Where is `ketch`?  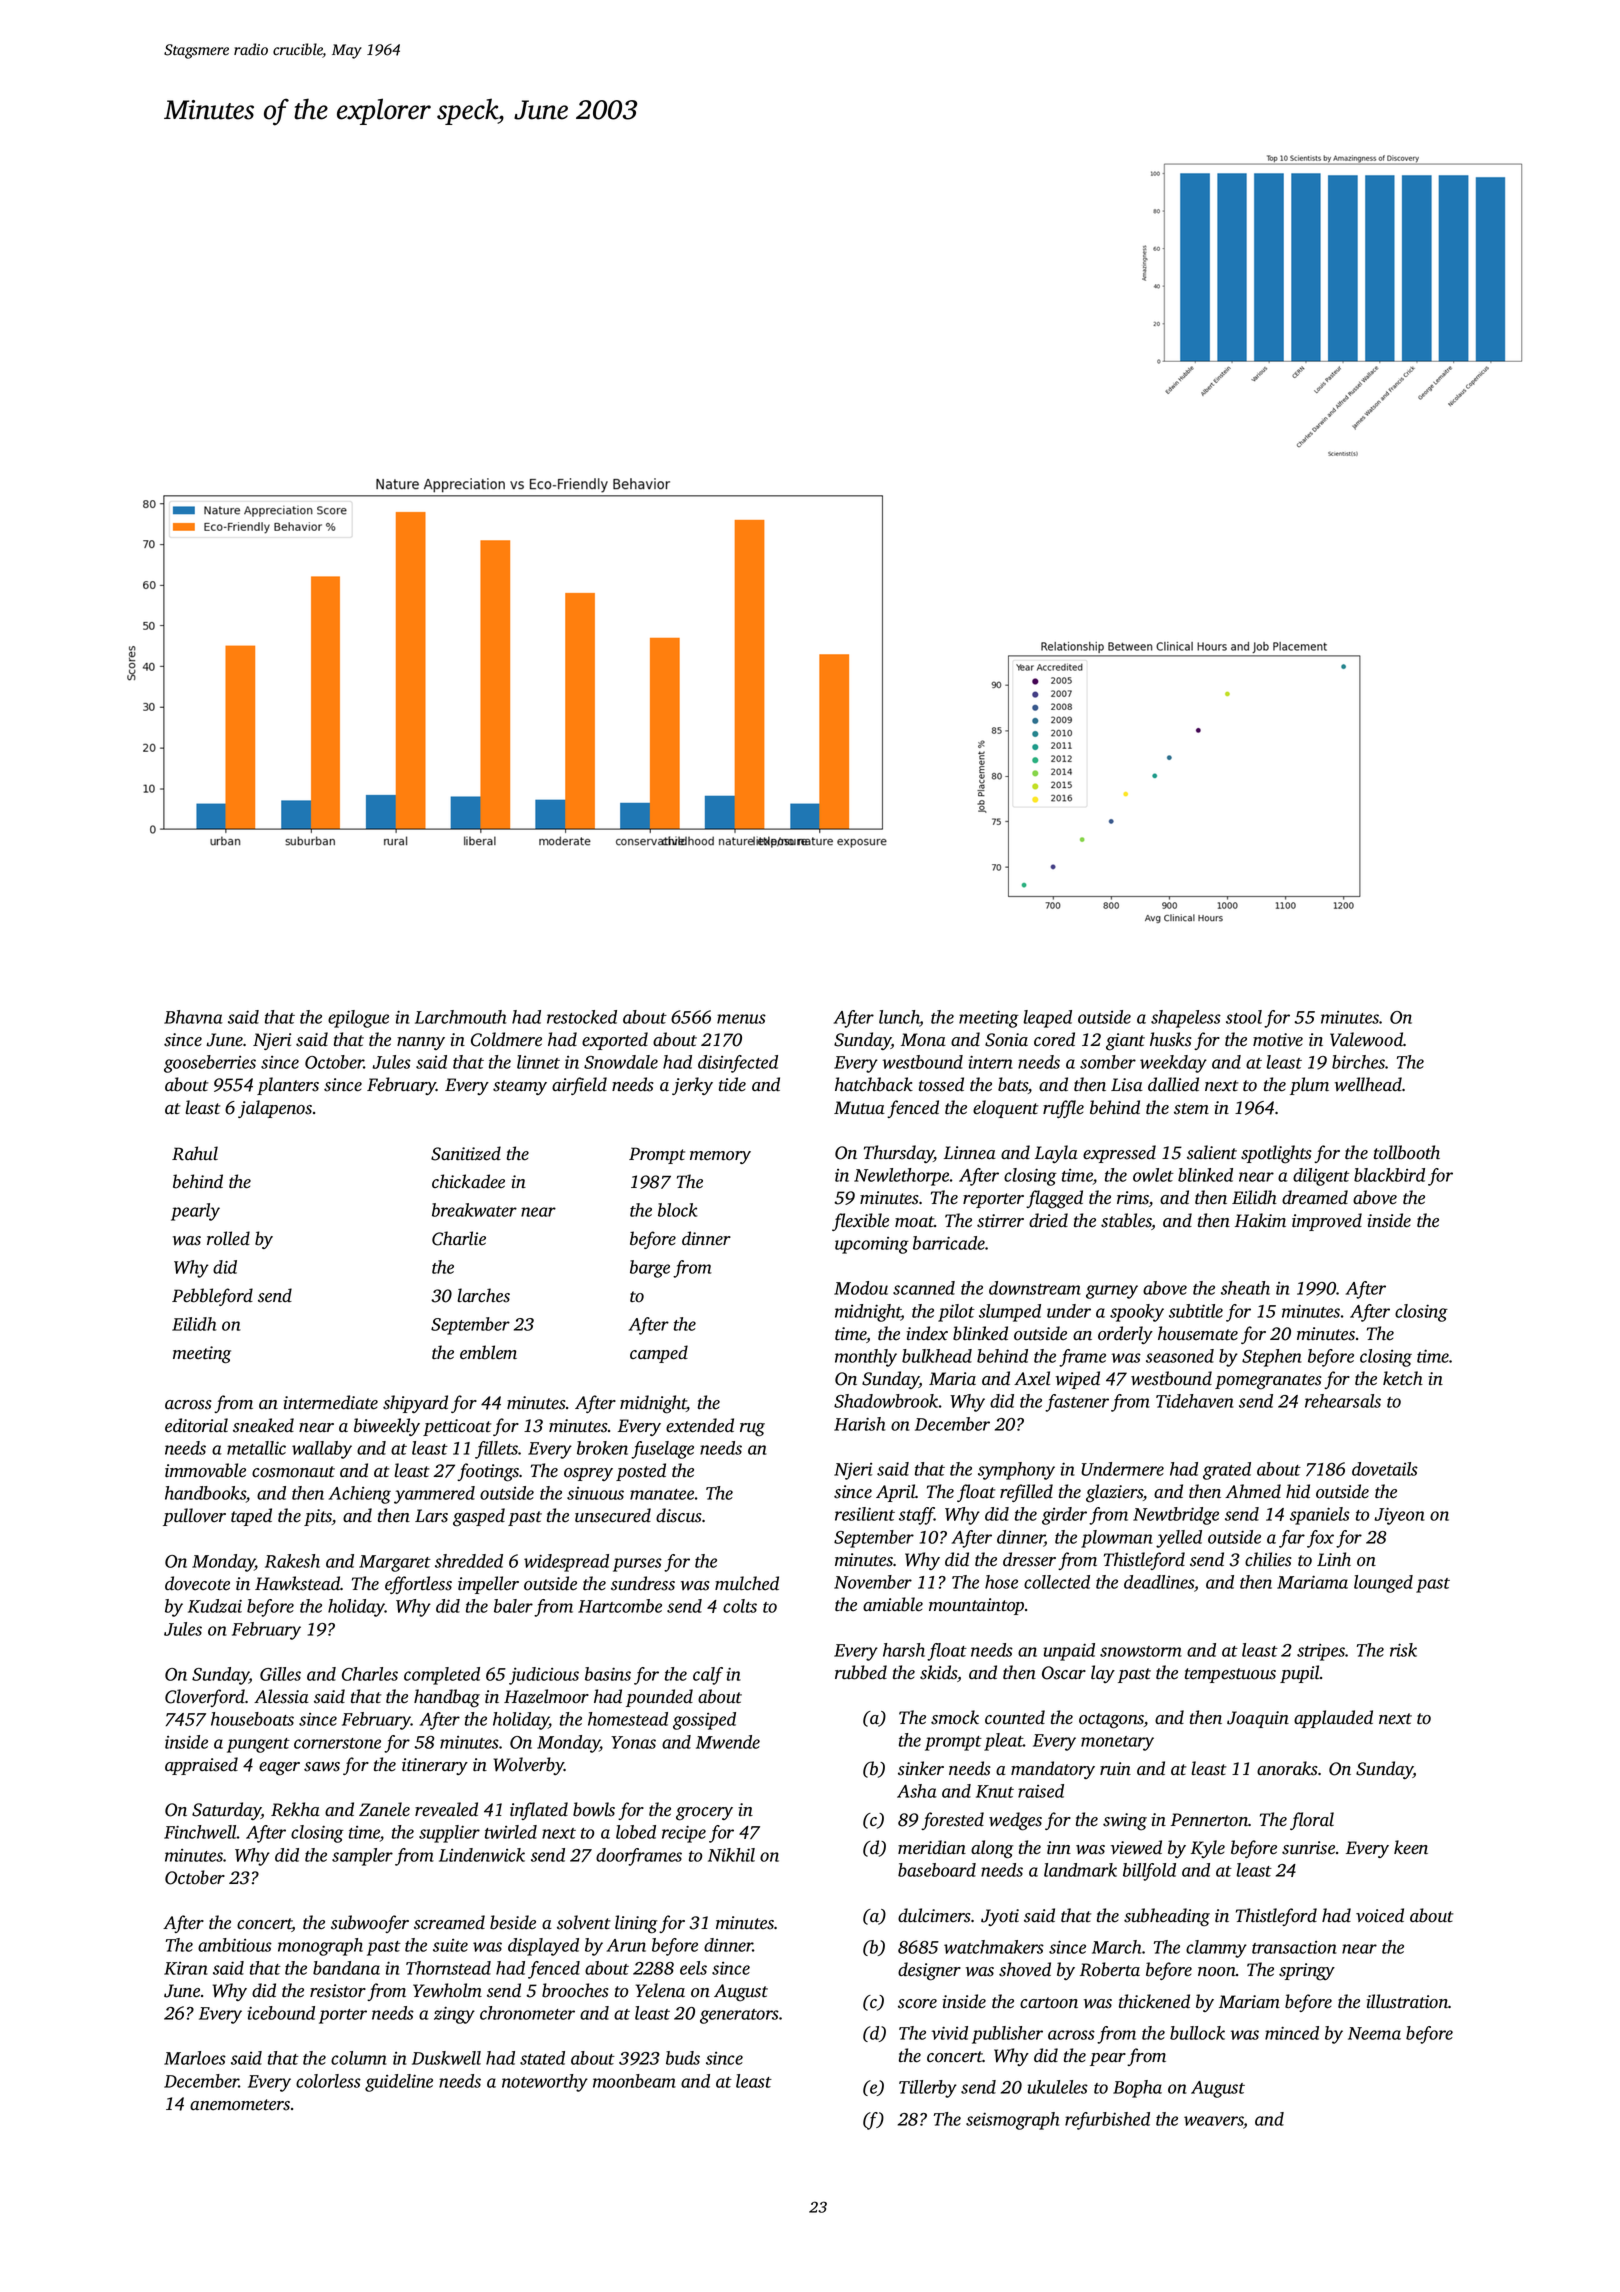 ketch is located at coordinates (1403, 1378).
